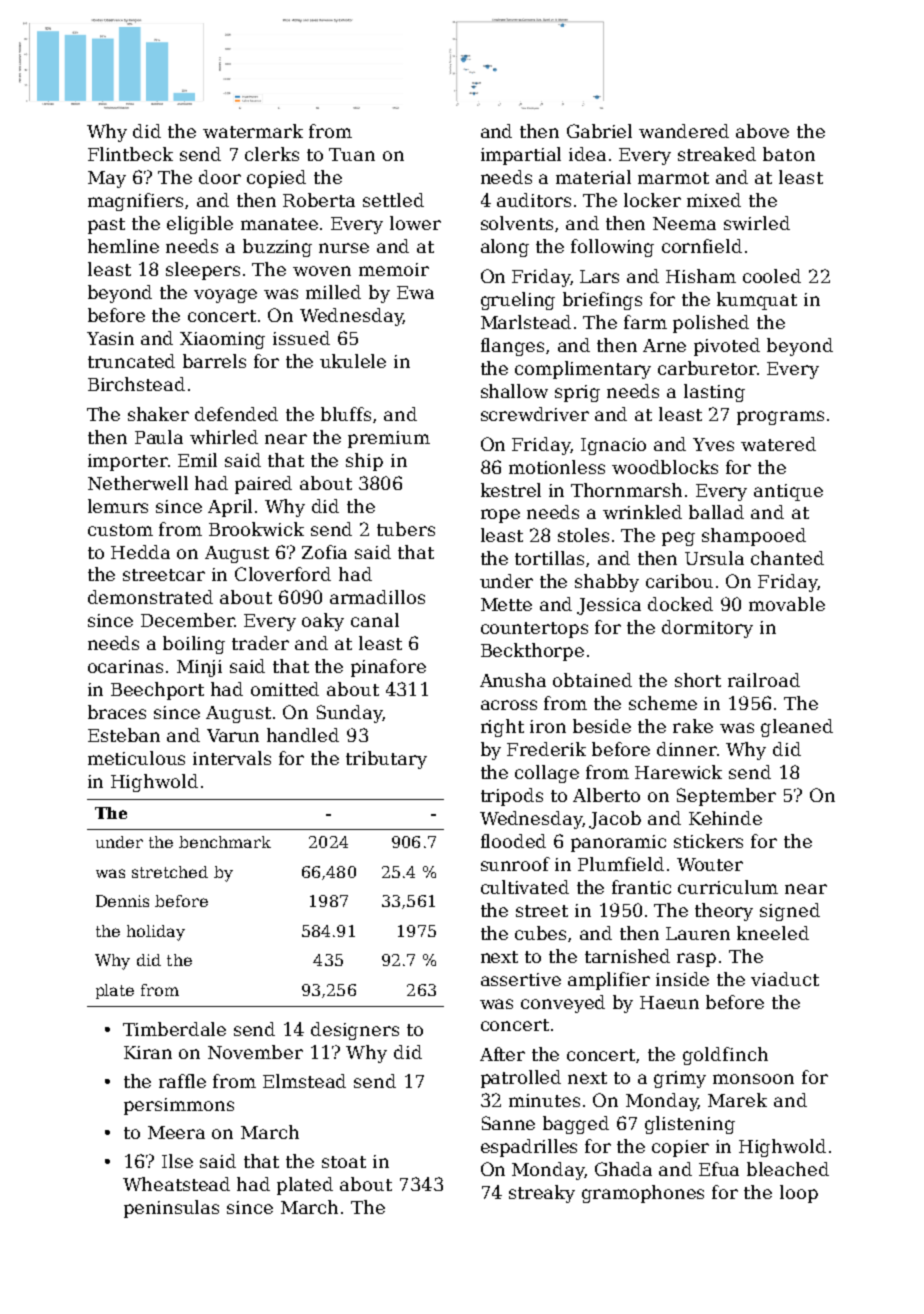 The image size is (924, 1314). What do you see at coordinates (583, 535) in the page?
I see `stoles` at bounding box center [583, 535].
